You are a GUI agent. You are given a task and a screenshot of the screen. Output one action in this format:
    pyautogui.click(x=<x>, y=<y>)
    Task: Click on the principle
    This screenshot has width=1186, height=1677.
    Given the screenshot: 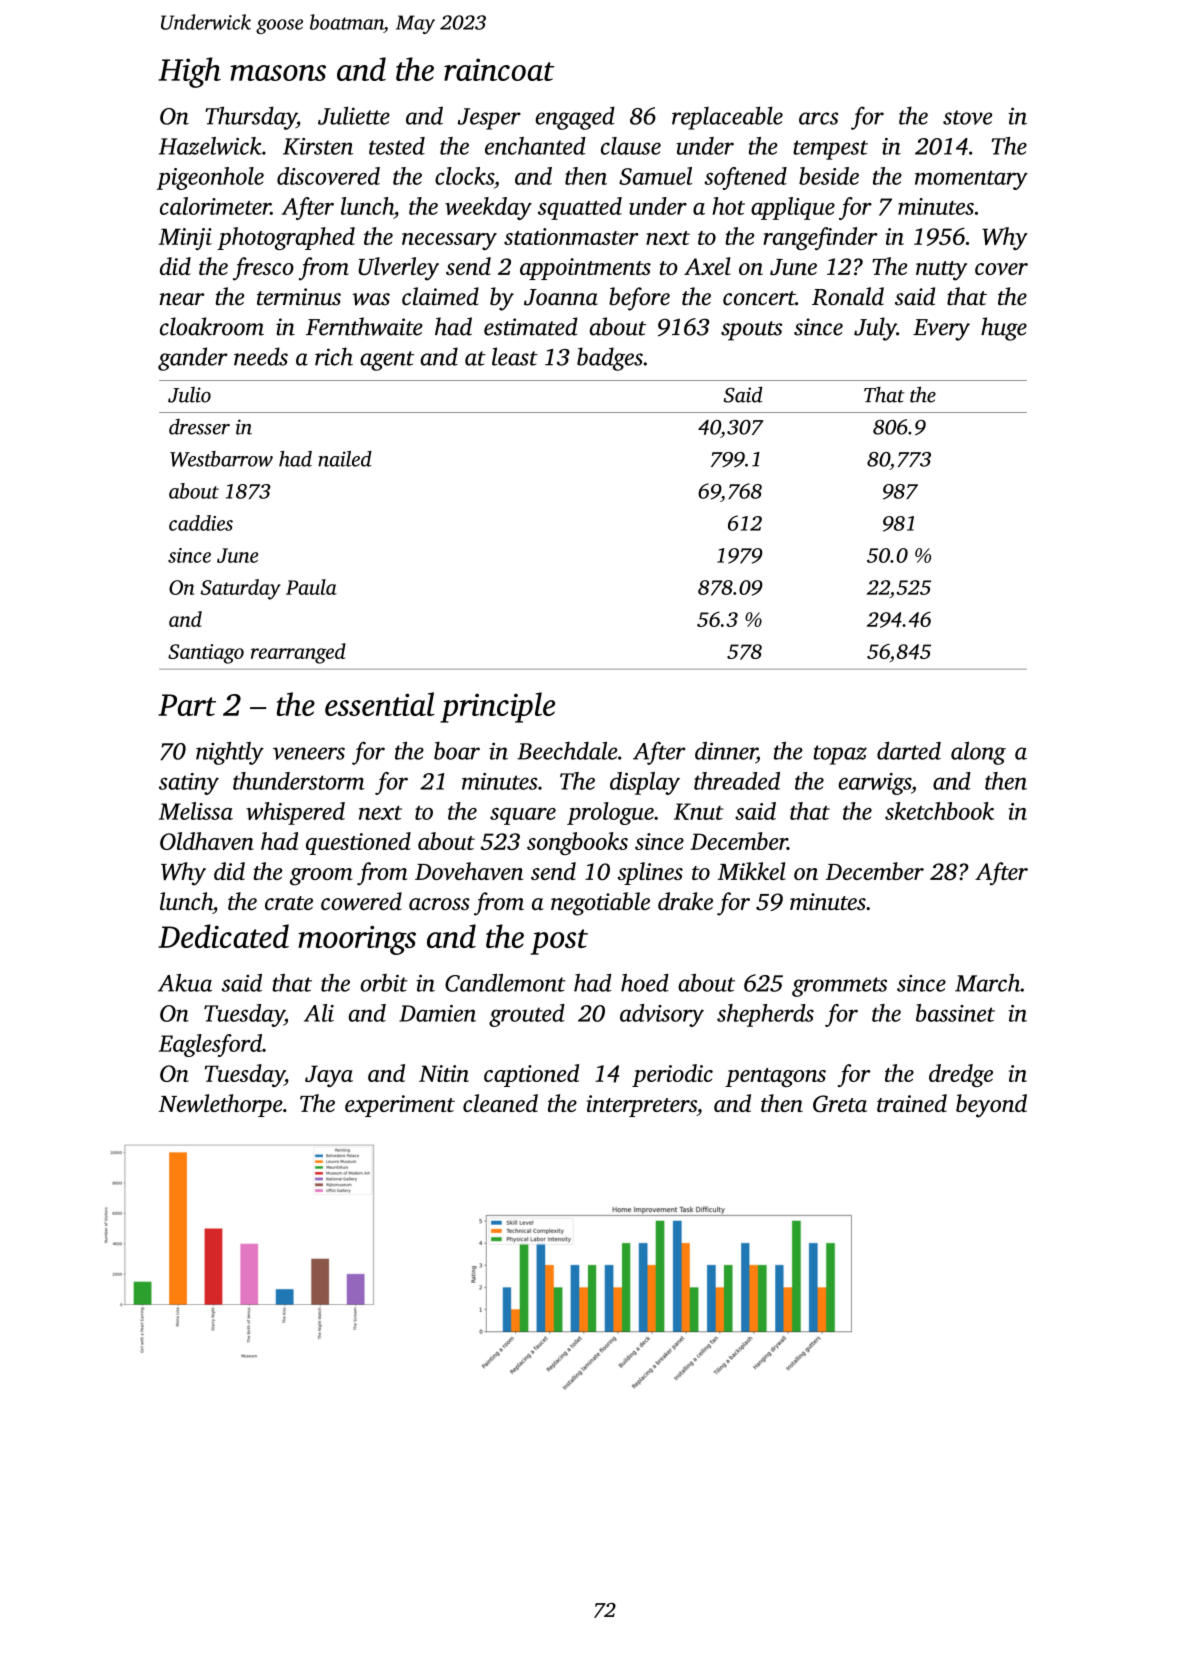 What is the action you would take?
    pyautogui.click(x=497, y=707)
